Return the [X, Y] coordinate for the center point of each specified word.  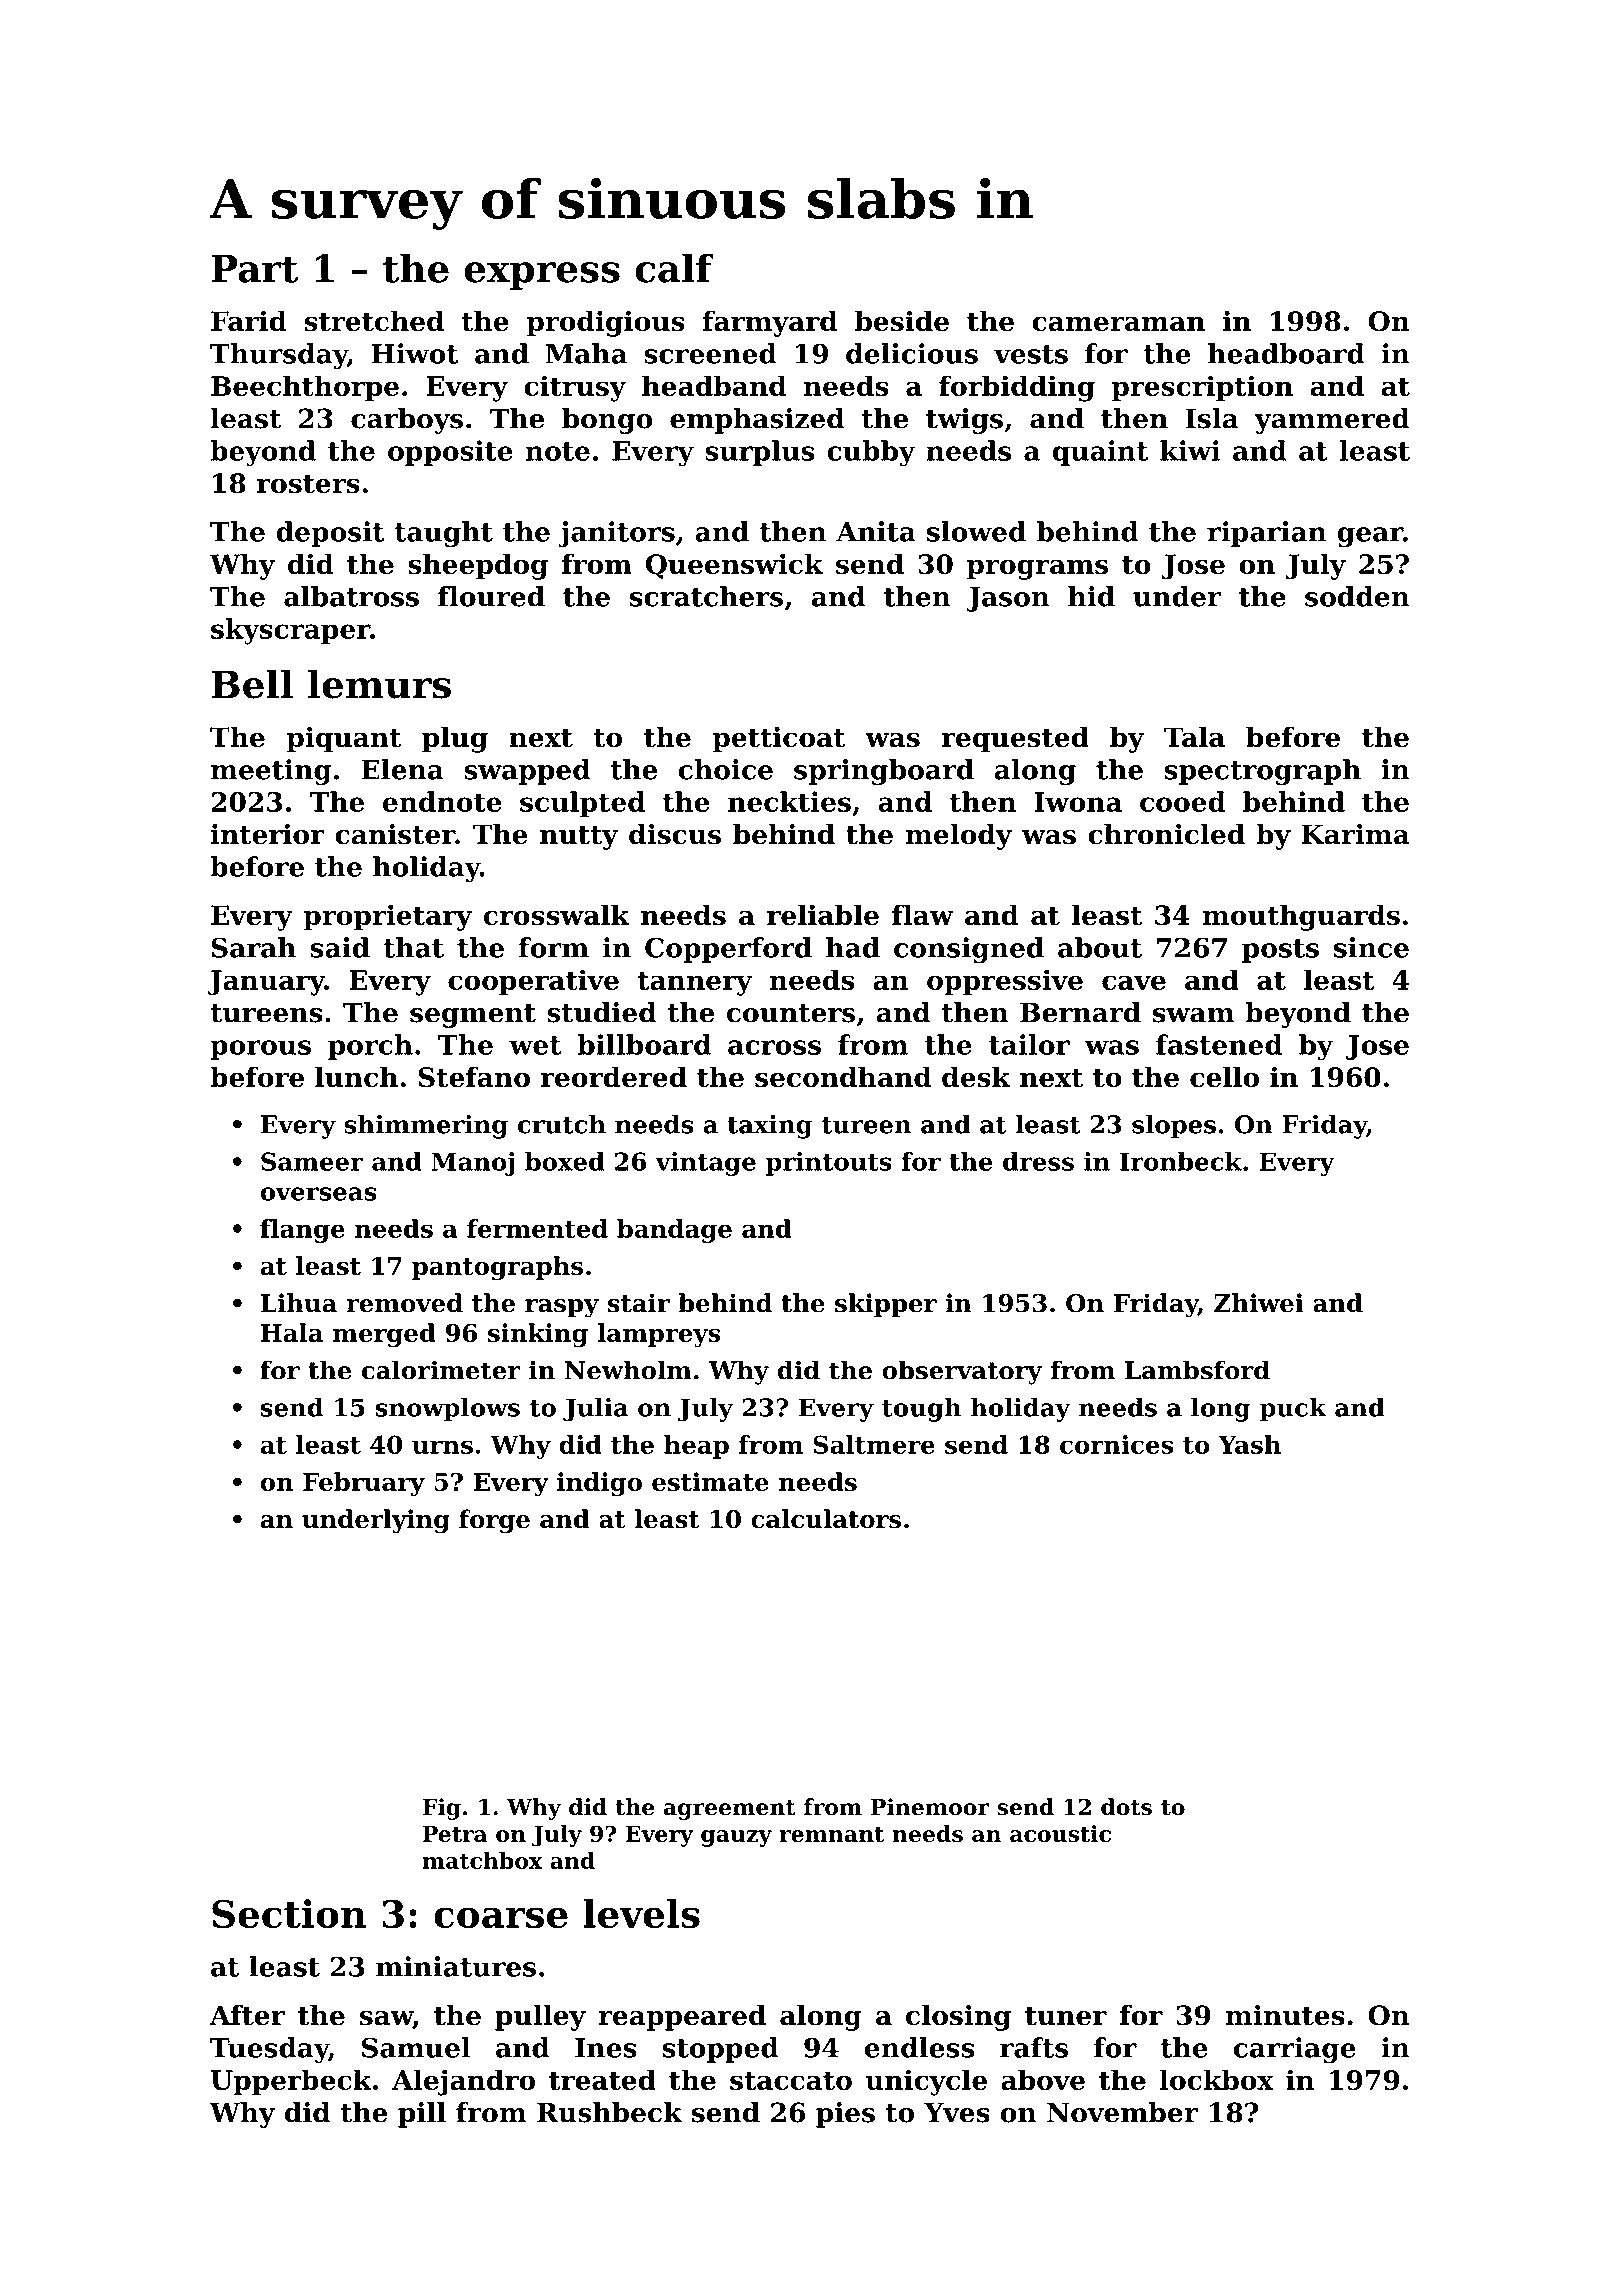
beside [902, 321]
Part [254, 269]
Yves [957, 2112]
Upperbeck [291, 2082]
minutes [1285, 2015]
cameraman [1118, 324]
